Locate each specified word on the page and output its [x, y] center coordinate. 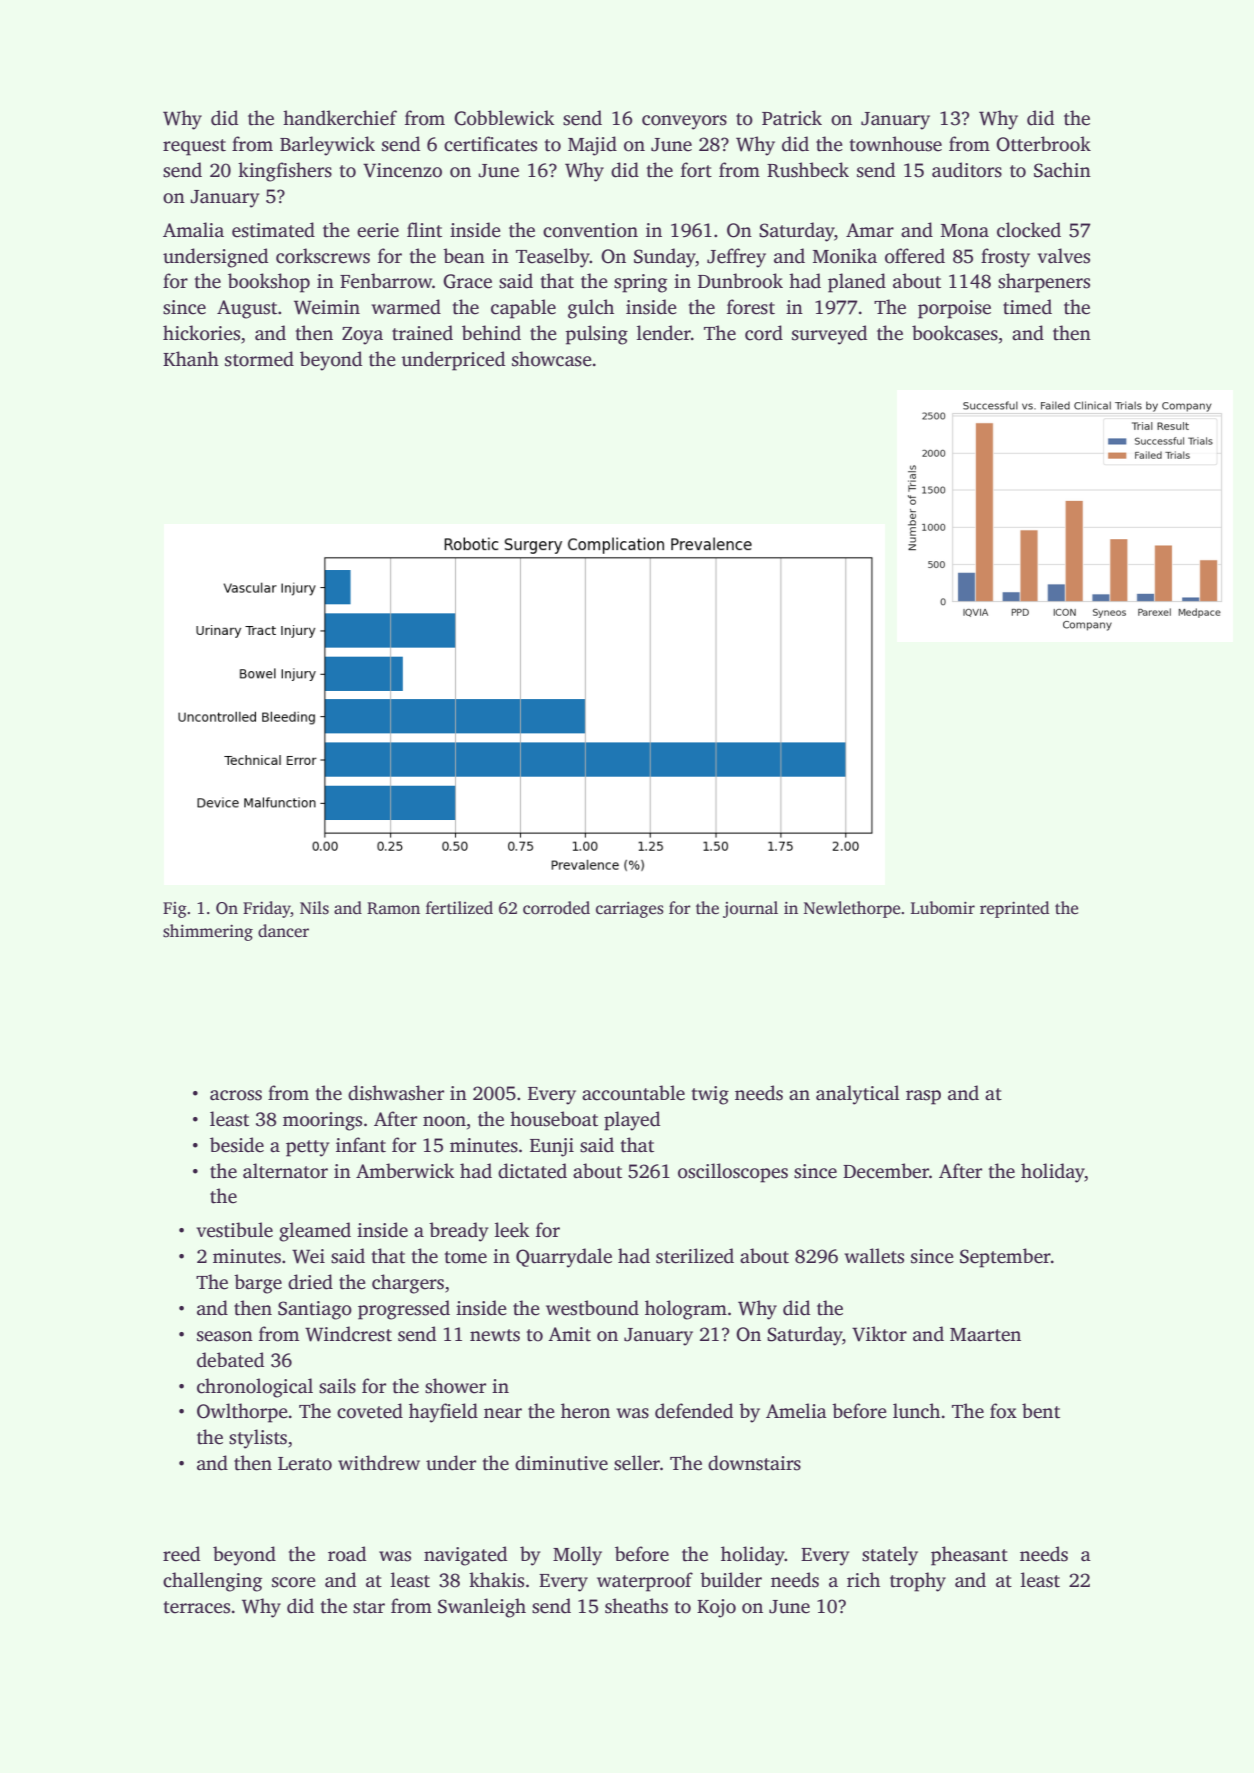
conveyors [684, 122]
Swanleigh [482, 1608]
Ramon [393, 908]
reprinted [1015, 909]
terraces [196, 1607]
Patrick [792, 118]
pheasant [969, 1556]
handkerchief [340, 118]
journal [750, 909]
